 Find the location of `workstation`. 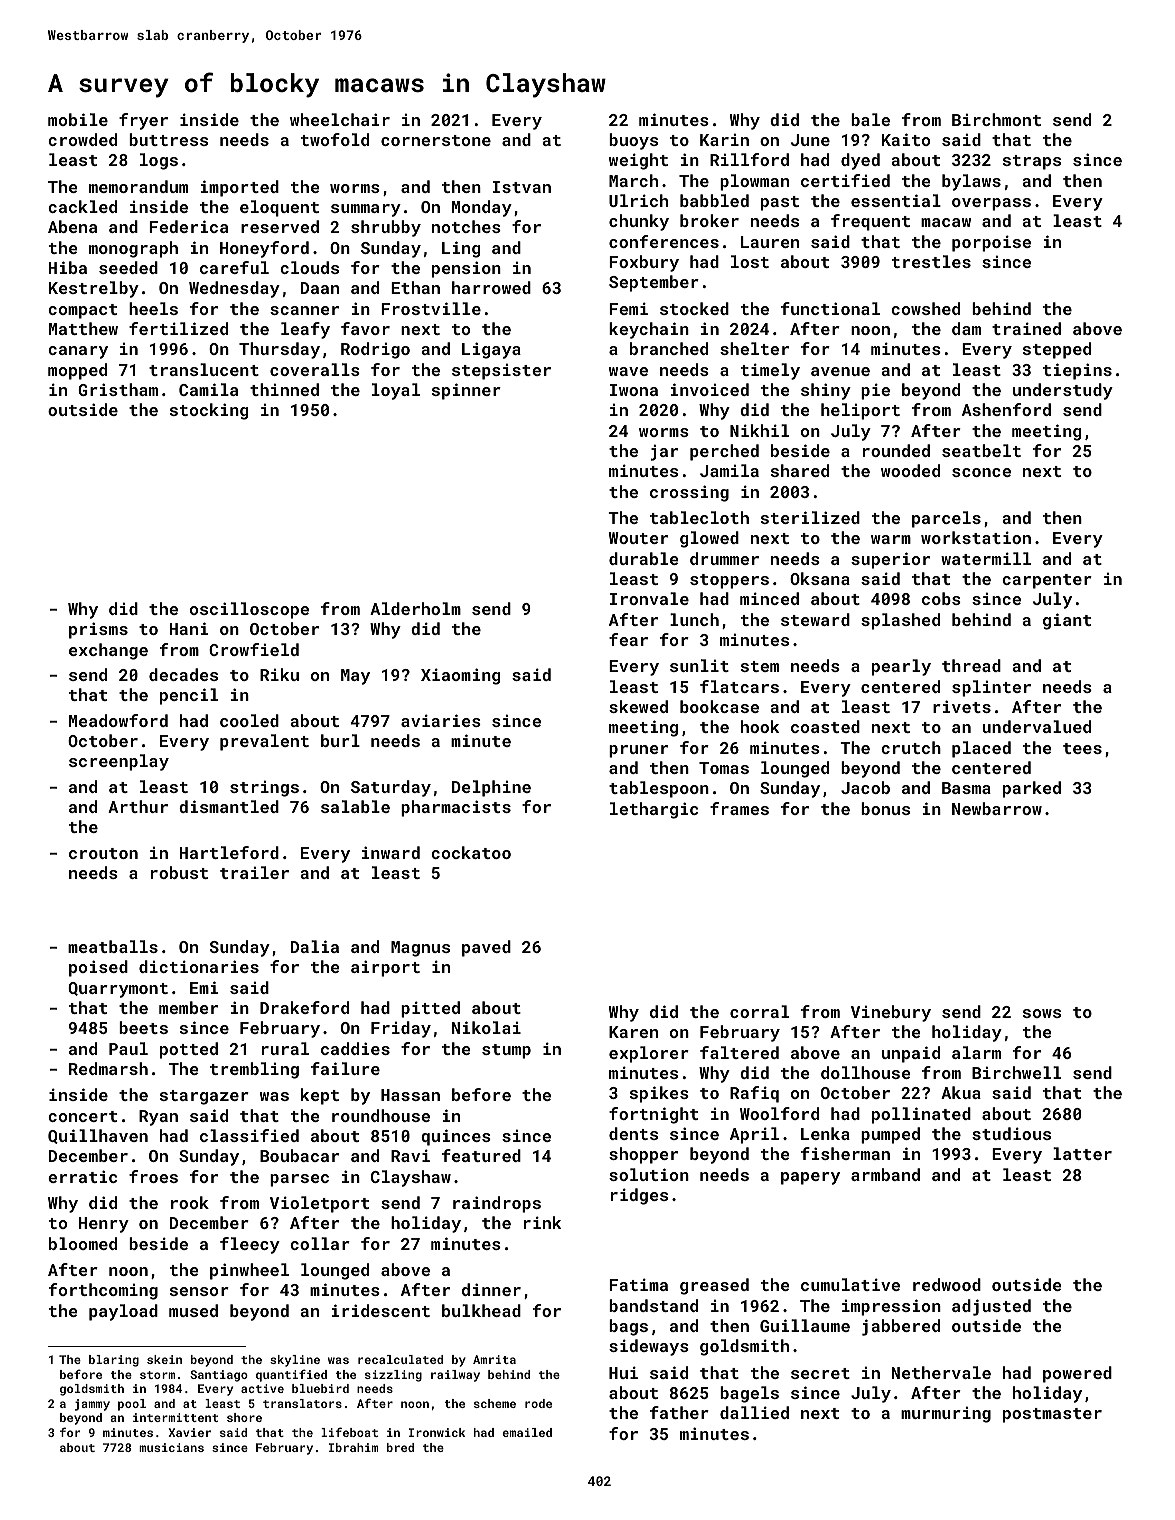

workstation is located at coordinates (976, 537).
